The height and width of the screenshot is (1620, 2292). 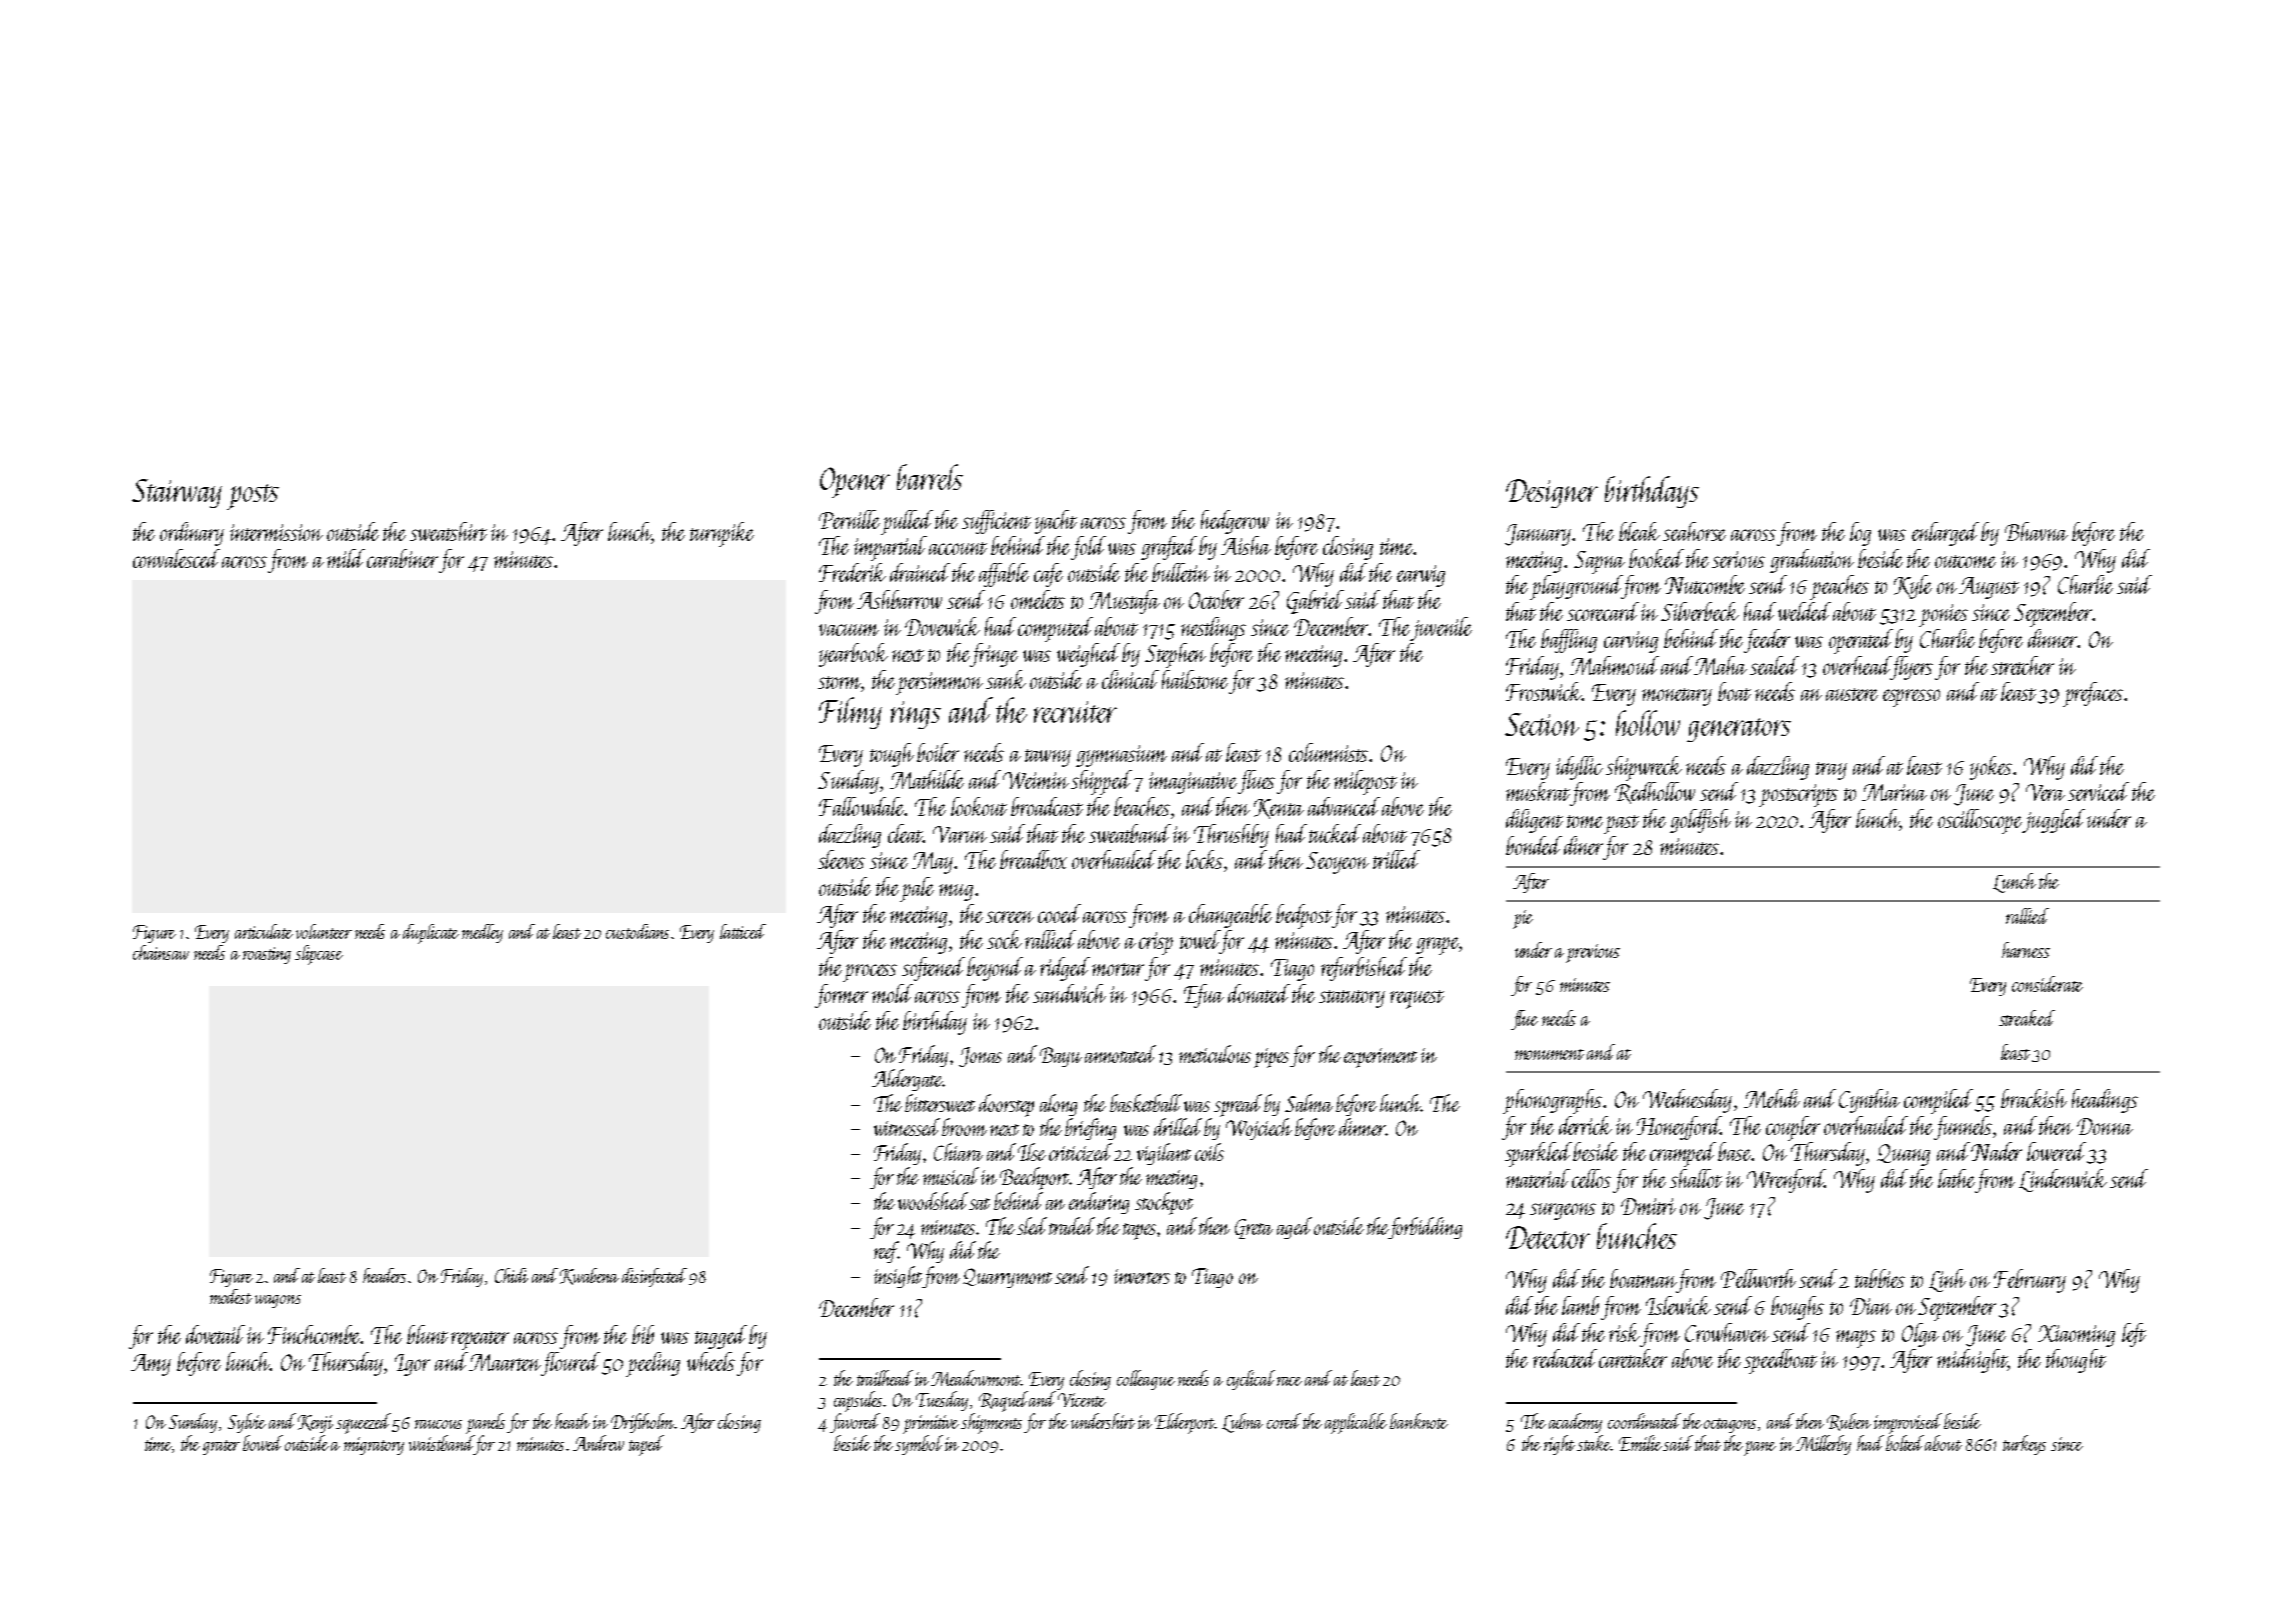 I want to click on January, so click(x=1539, y=535).
